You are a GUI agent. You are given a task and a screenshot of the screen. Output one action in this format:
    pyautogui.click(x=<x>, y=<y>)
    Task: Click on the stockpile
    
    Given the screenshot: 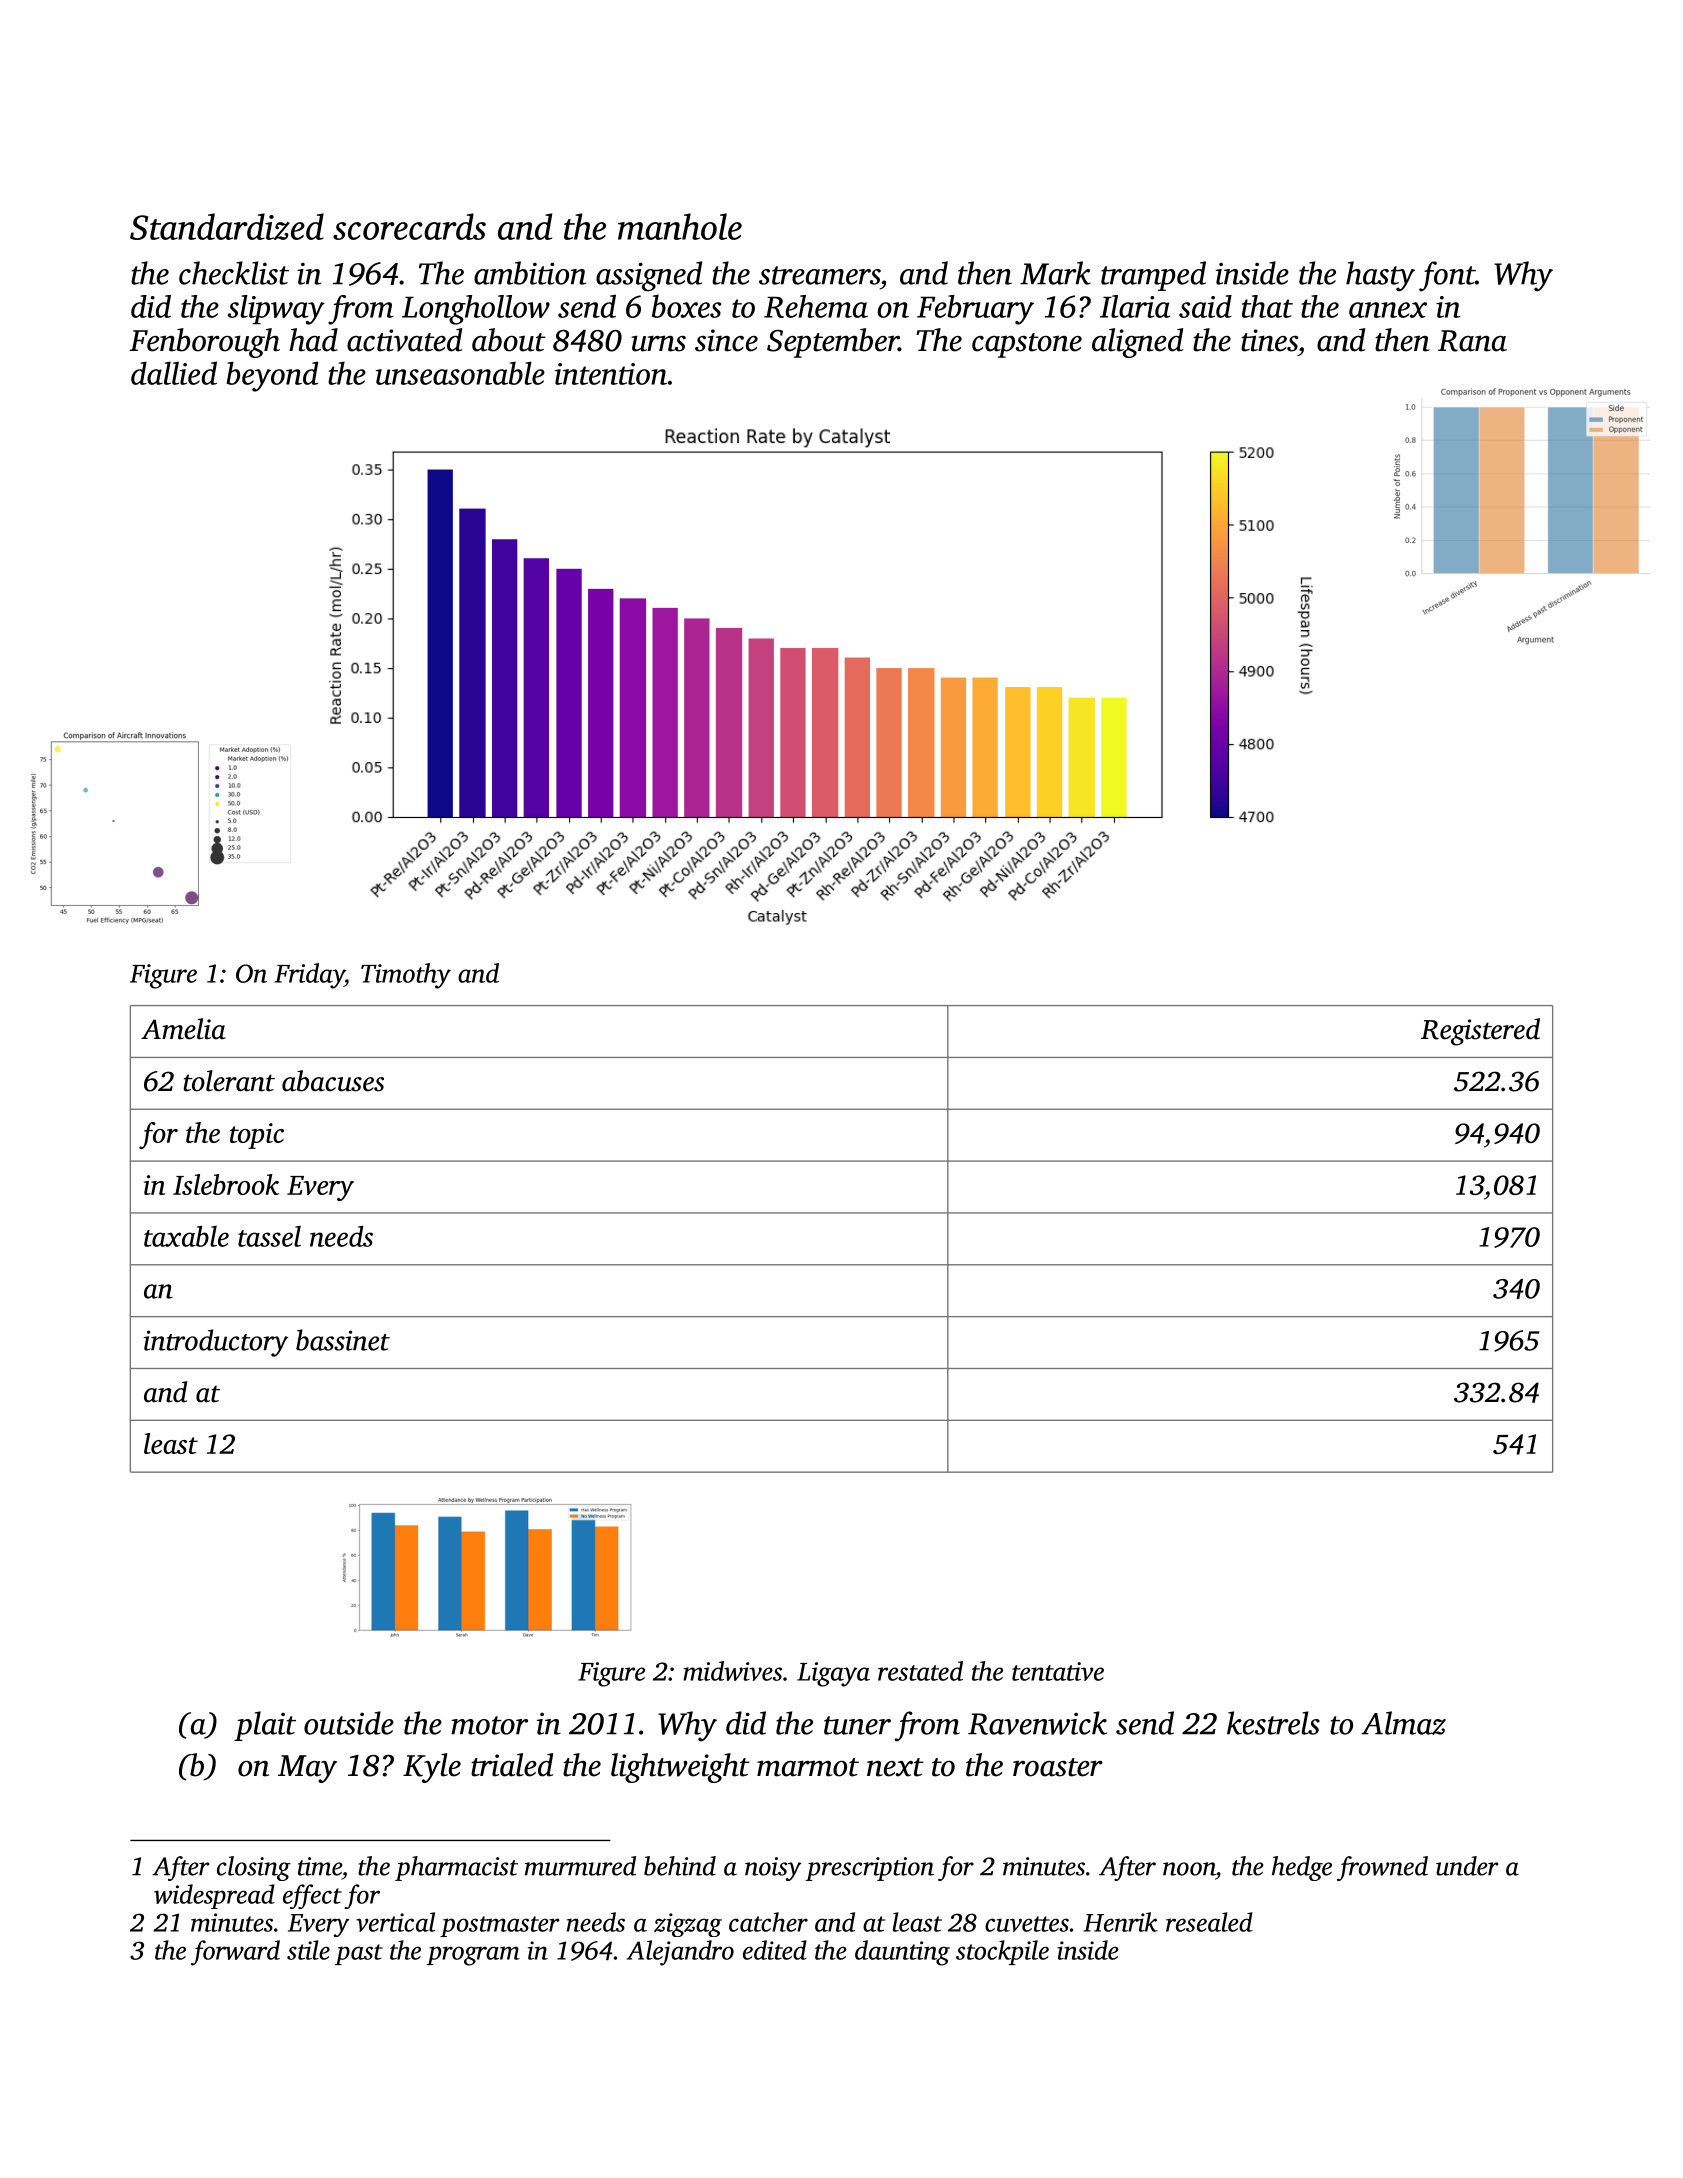 What is the action you would take?
    pyautogui.click(x=1002, y=1952)
